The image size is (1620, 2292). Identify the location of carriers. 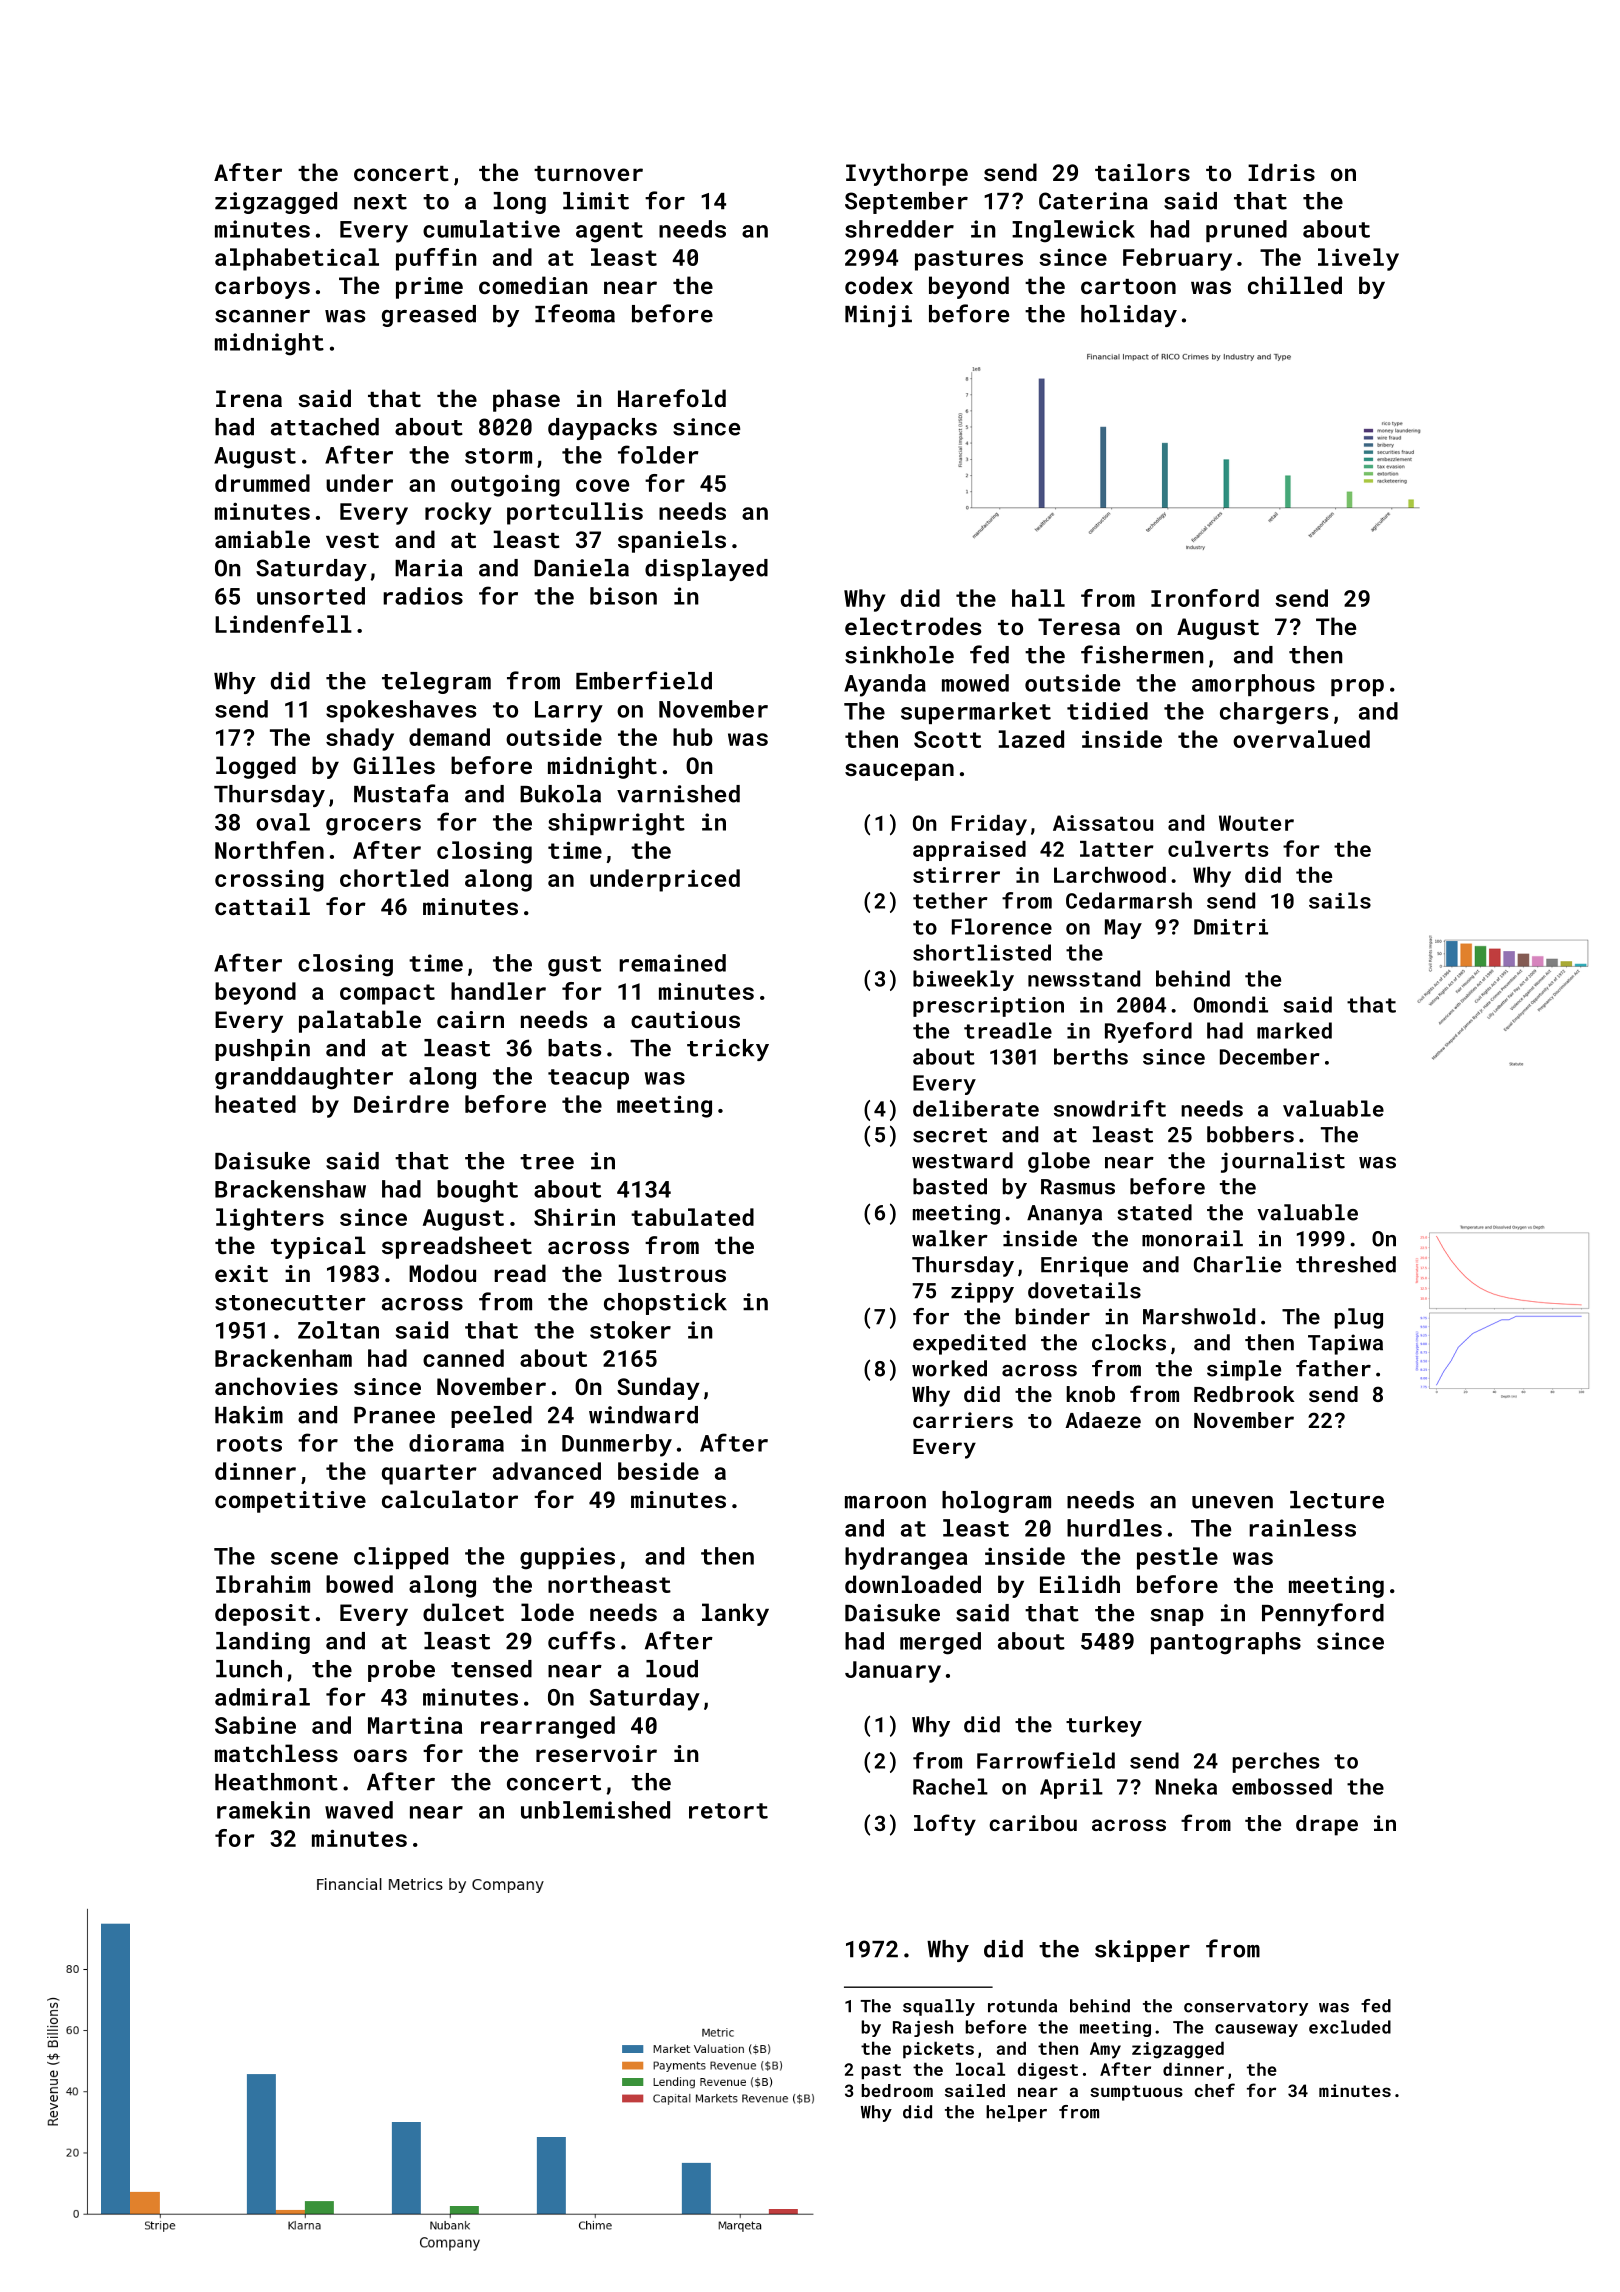
(963, 1420).
